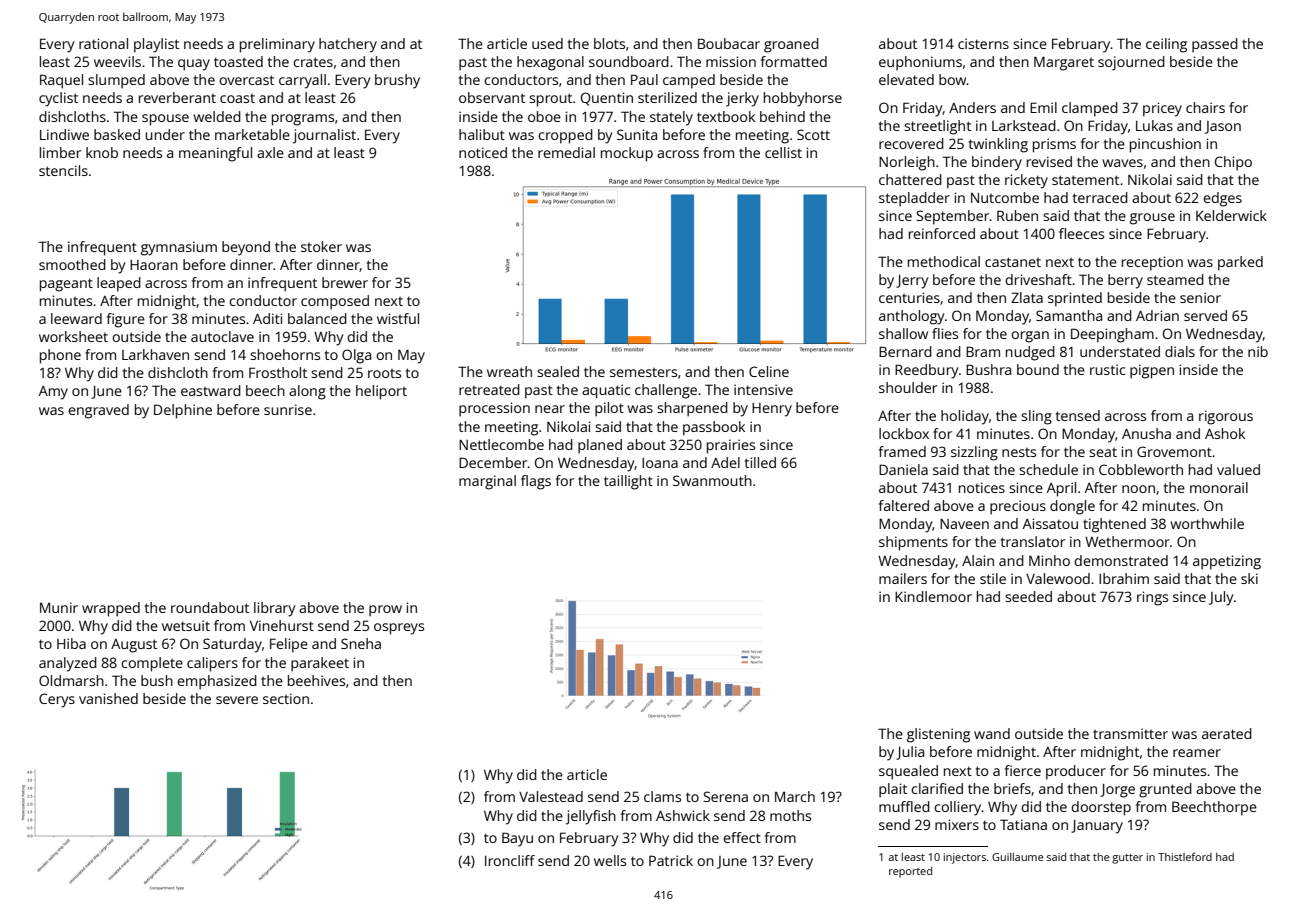  What do you see at coordinates (510, 860) in the document?
I see `Ironcliff` at bounding box center [510, 860].
